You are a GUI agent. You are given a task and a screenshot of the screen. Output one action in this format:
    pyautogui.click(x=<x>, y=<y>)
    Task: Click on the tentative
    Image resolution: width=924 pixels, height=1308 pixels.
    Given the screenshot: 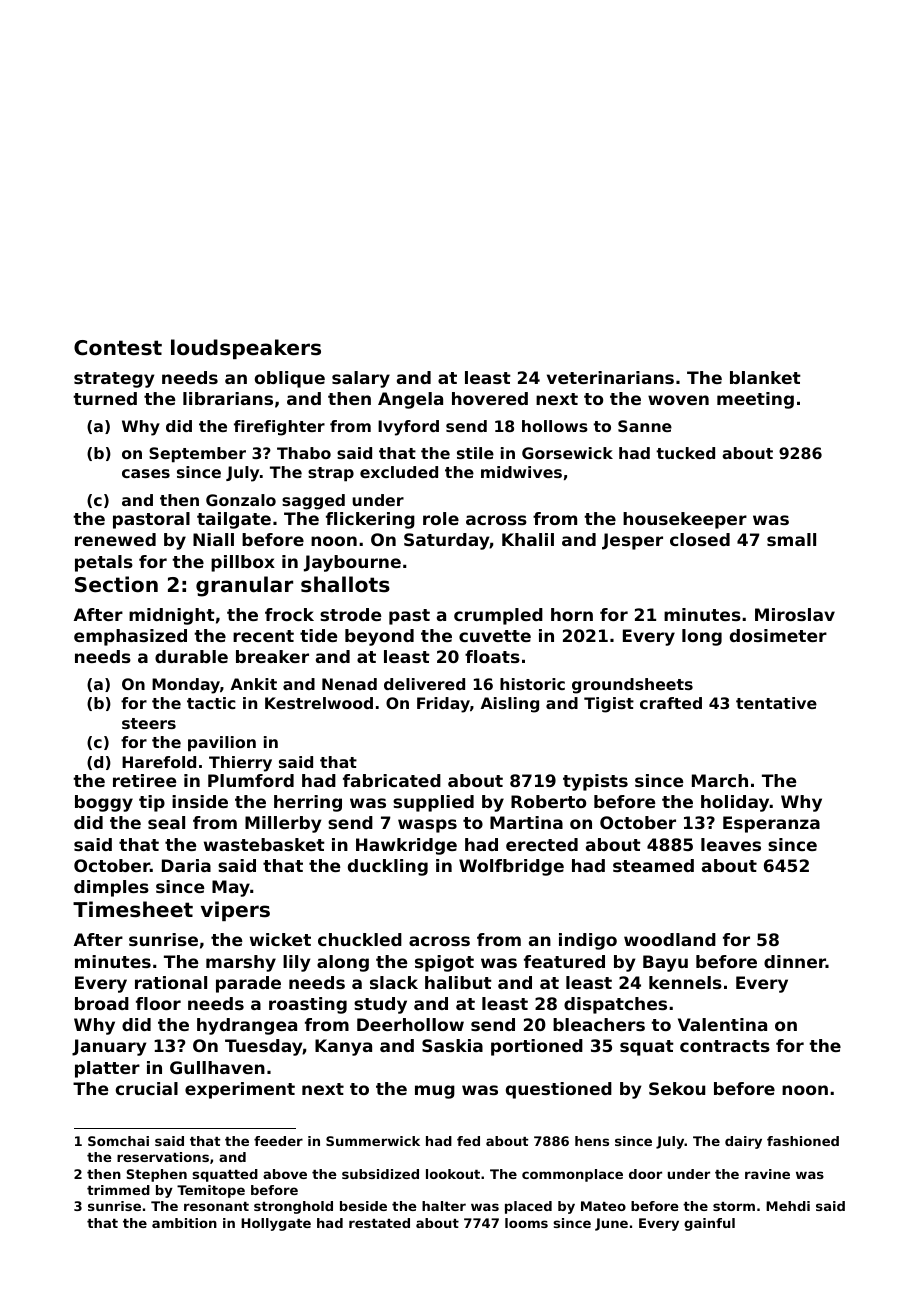 What is the action you would take?
    pyautogui.click(x=776, y=703)
